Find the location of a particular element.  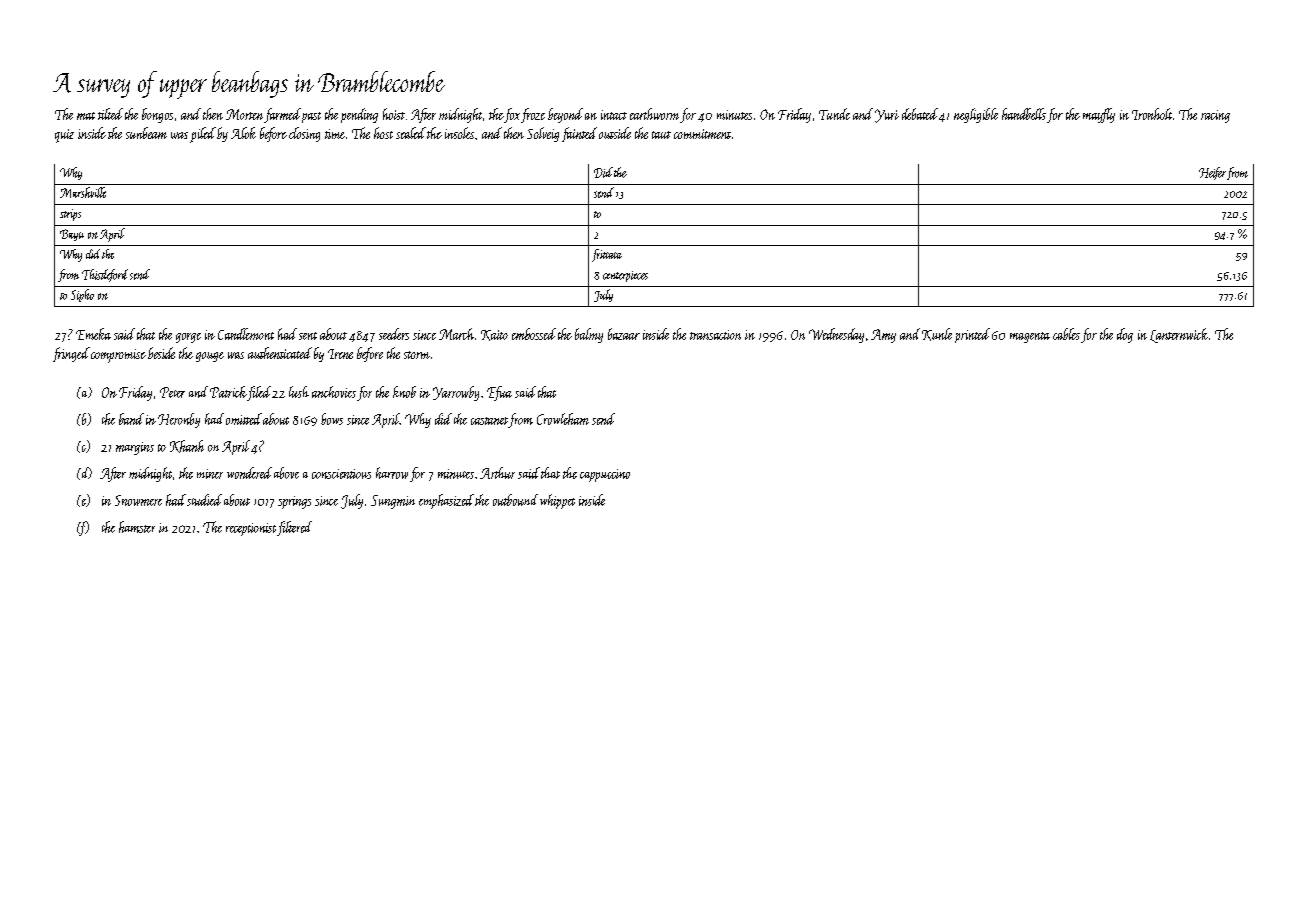

bazaar is located at coordinates (624, 334).
